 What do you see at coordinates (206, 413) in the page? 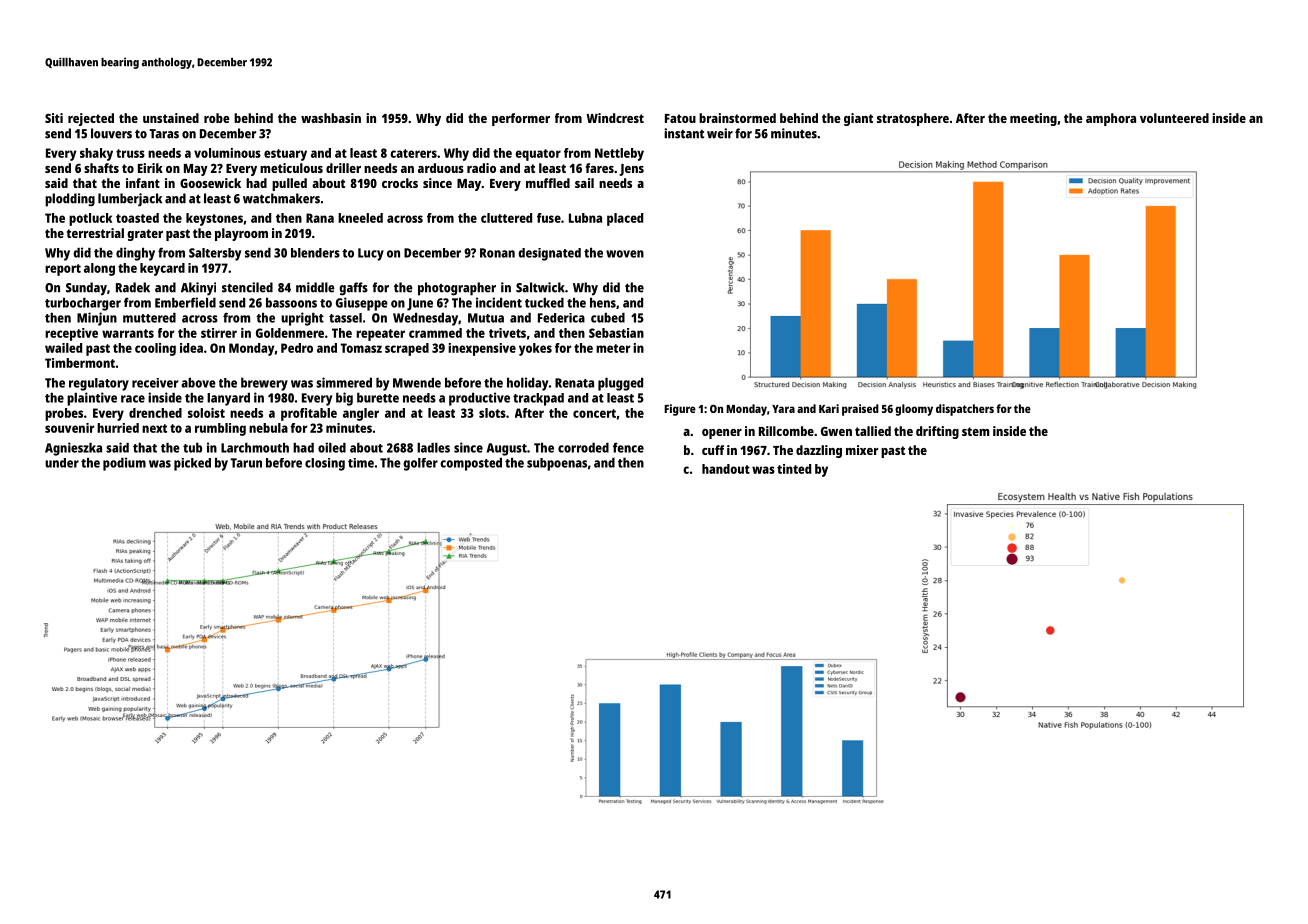
I see `soloist` at bounding box center [206, 413].
